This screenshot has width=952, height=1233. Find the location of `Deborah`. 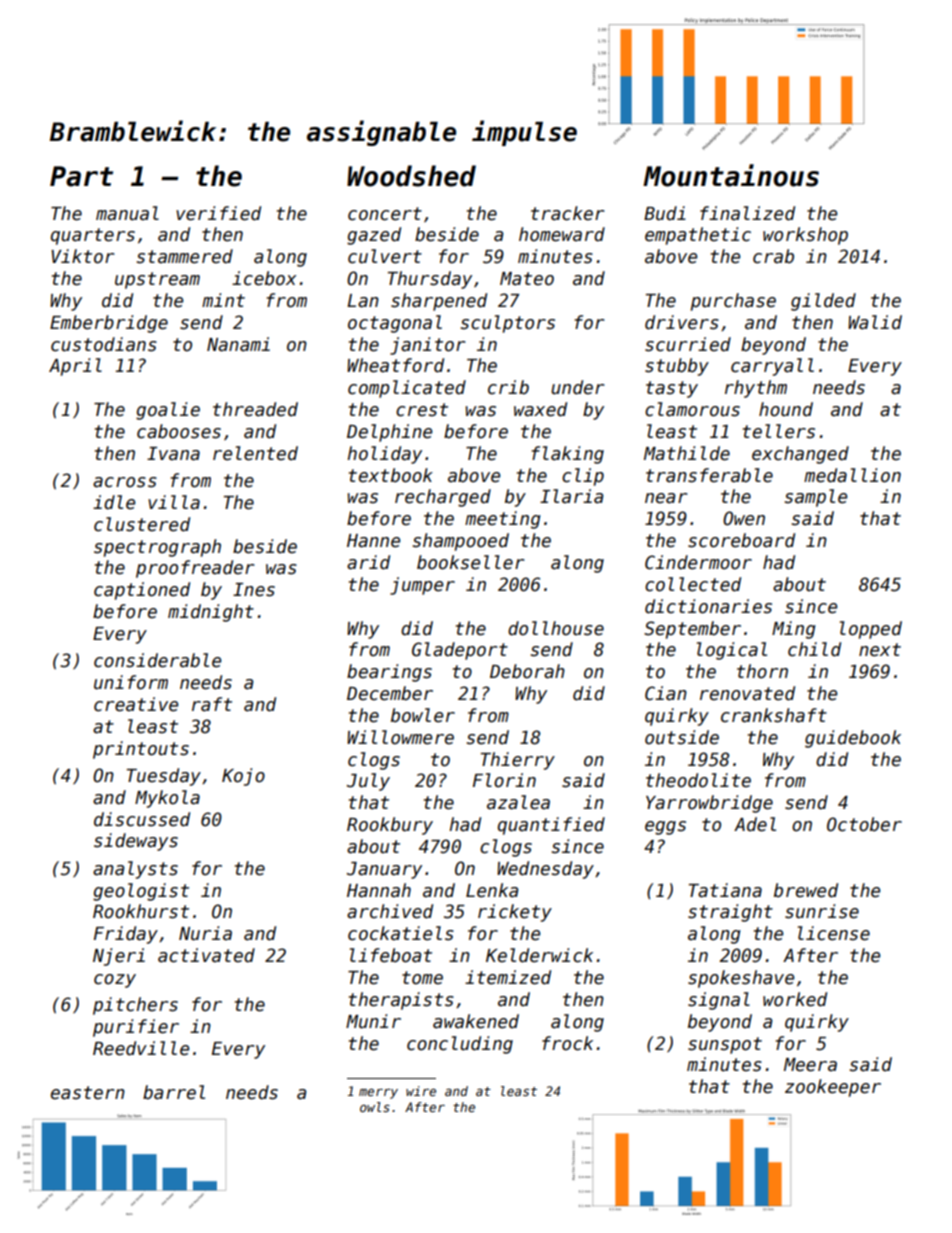

Deborah is located at coordinates (527, 671).
